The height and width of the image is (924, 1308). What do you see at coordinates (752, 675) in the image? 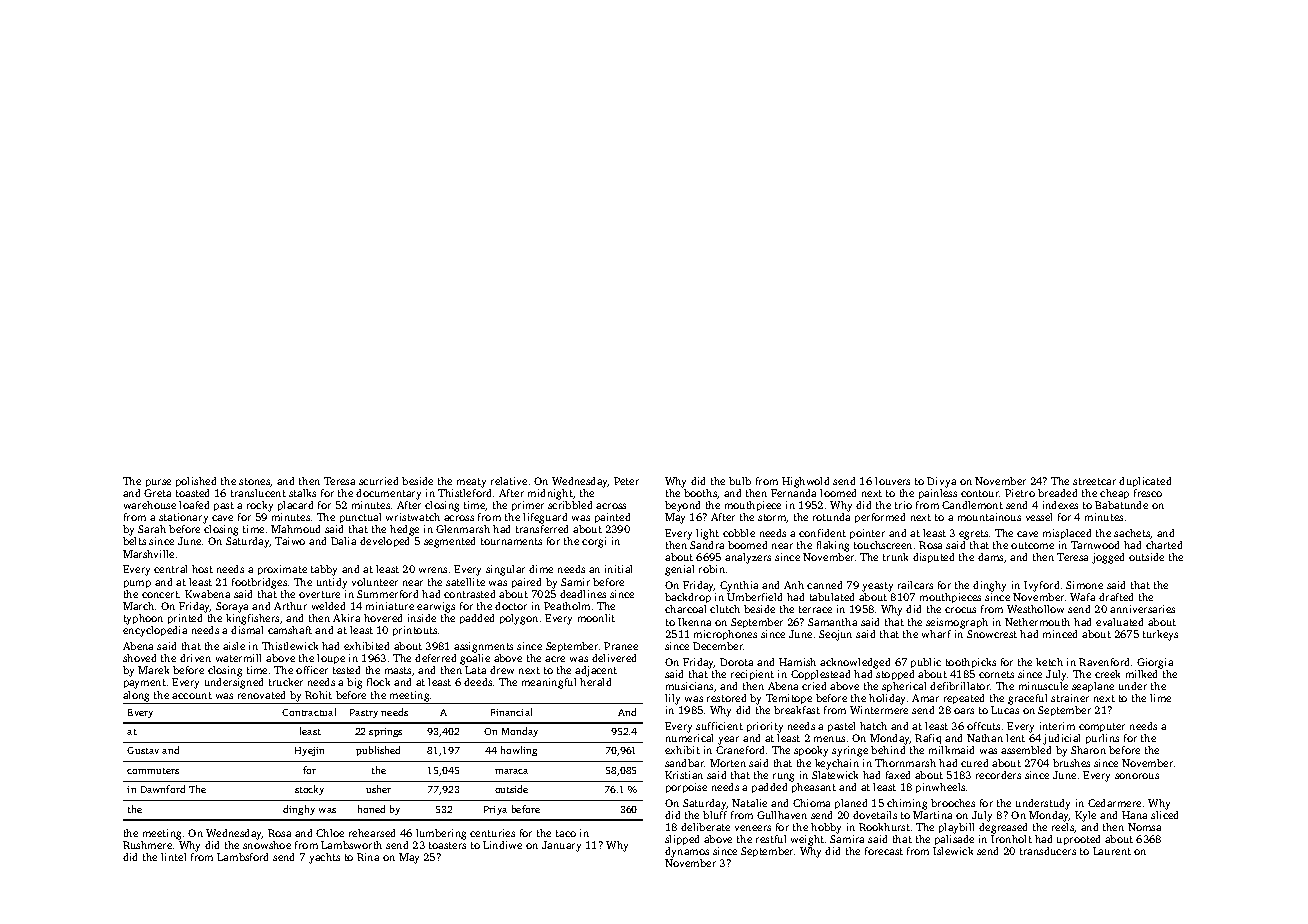
I see `recipient` at bounding box center [752, 675].
